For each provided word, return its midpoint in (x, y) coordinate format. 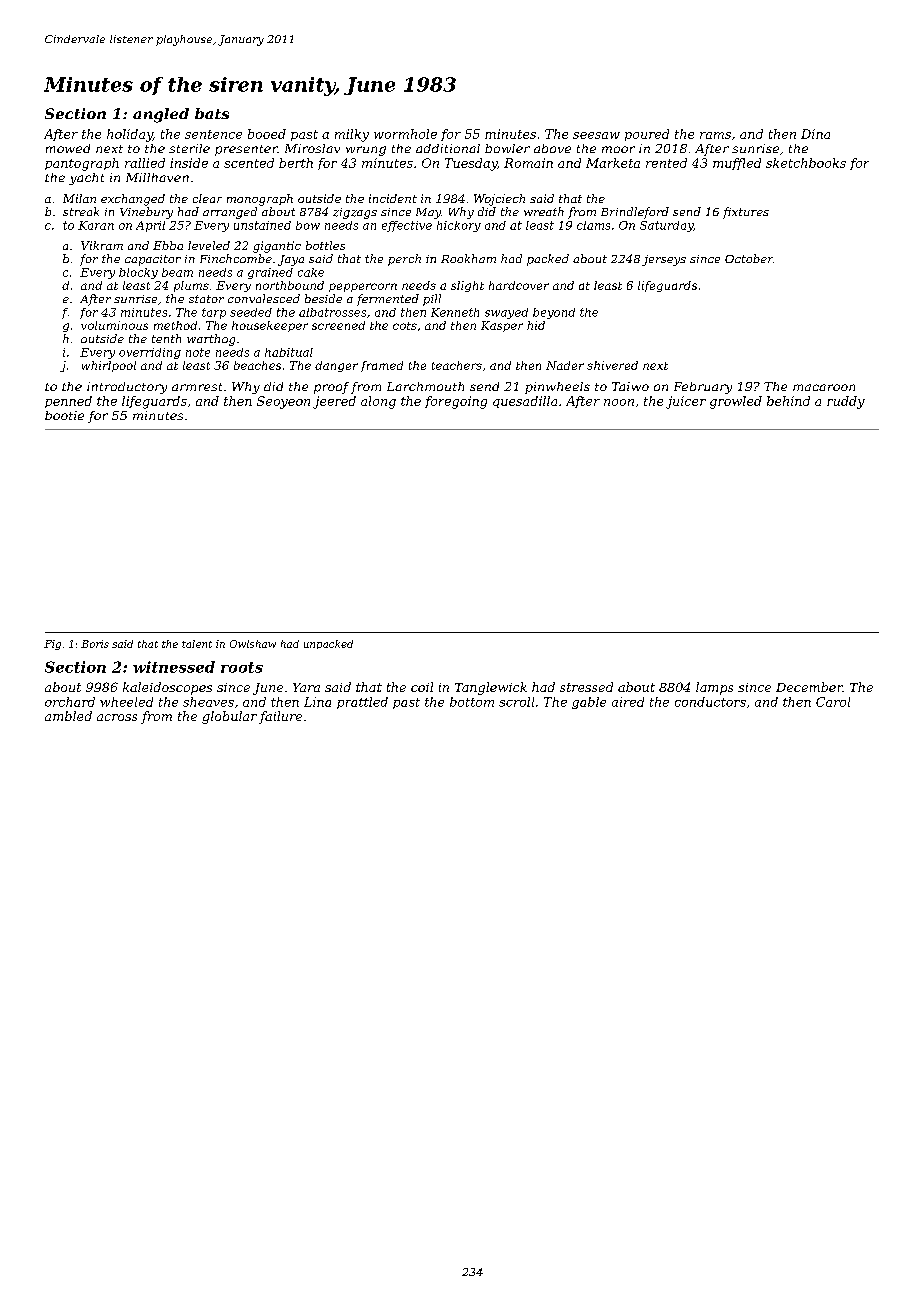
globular (229, 717)
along (378, 402)
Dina (815, 134)
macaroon (824, 387)
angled (161, 115)
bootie (64, 415)
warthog (211, 340)
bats (212, 113)
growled (736, 402)
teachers (457, 365)
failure (280, 717)
